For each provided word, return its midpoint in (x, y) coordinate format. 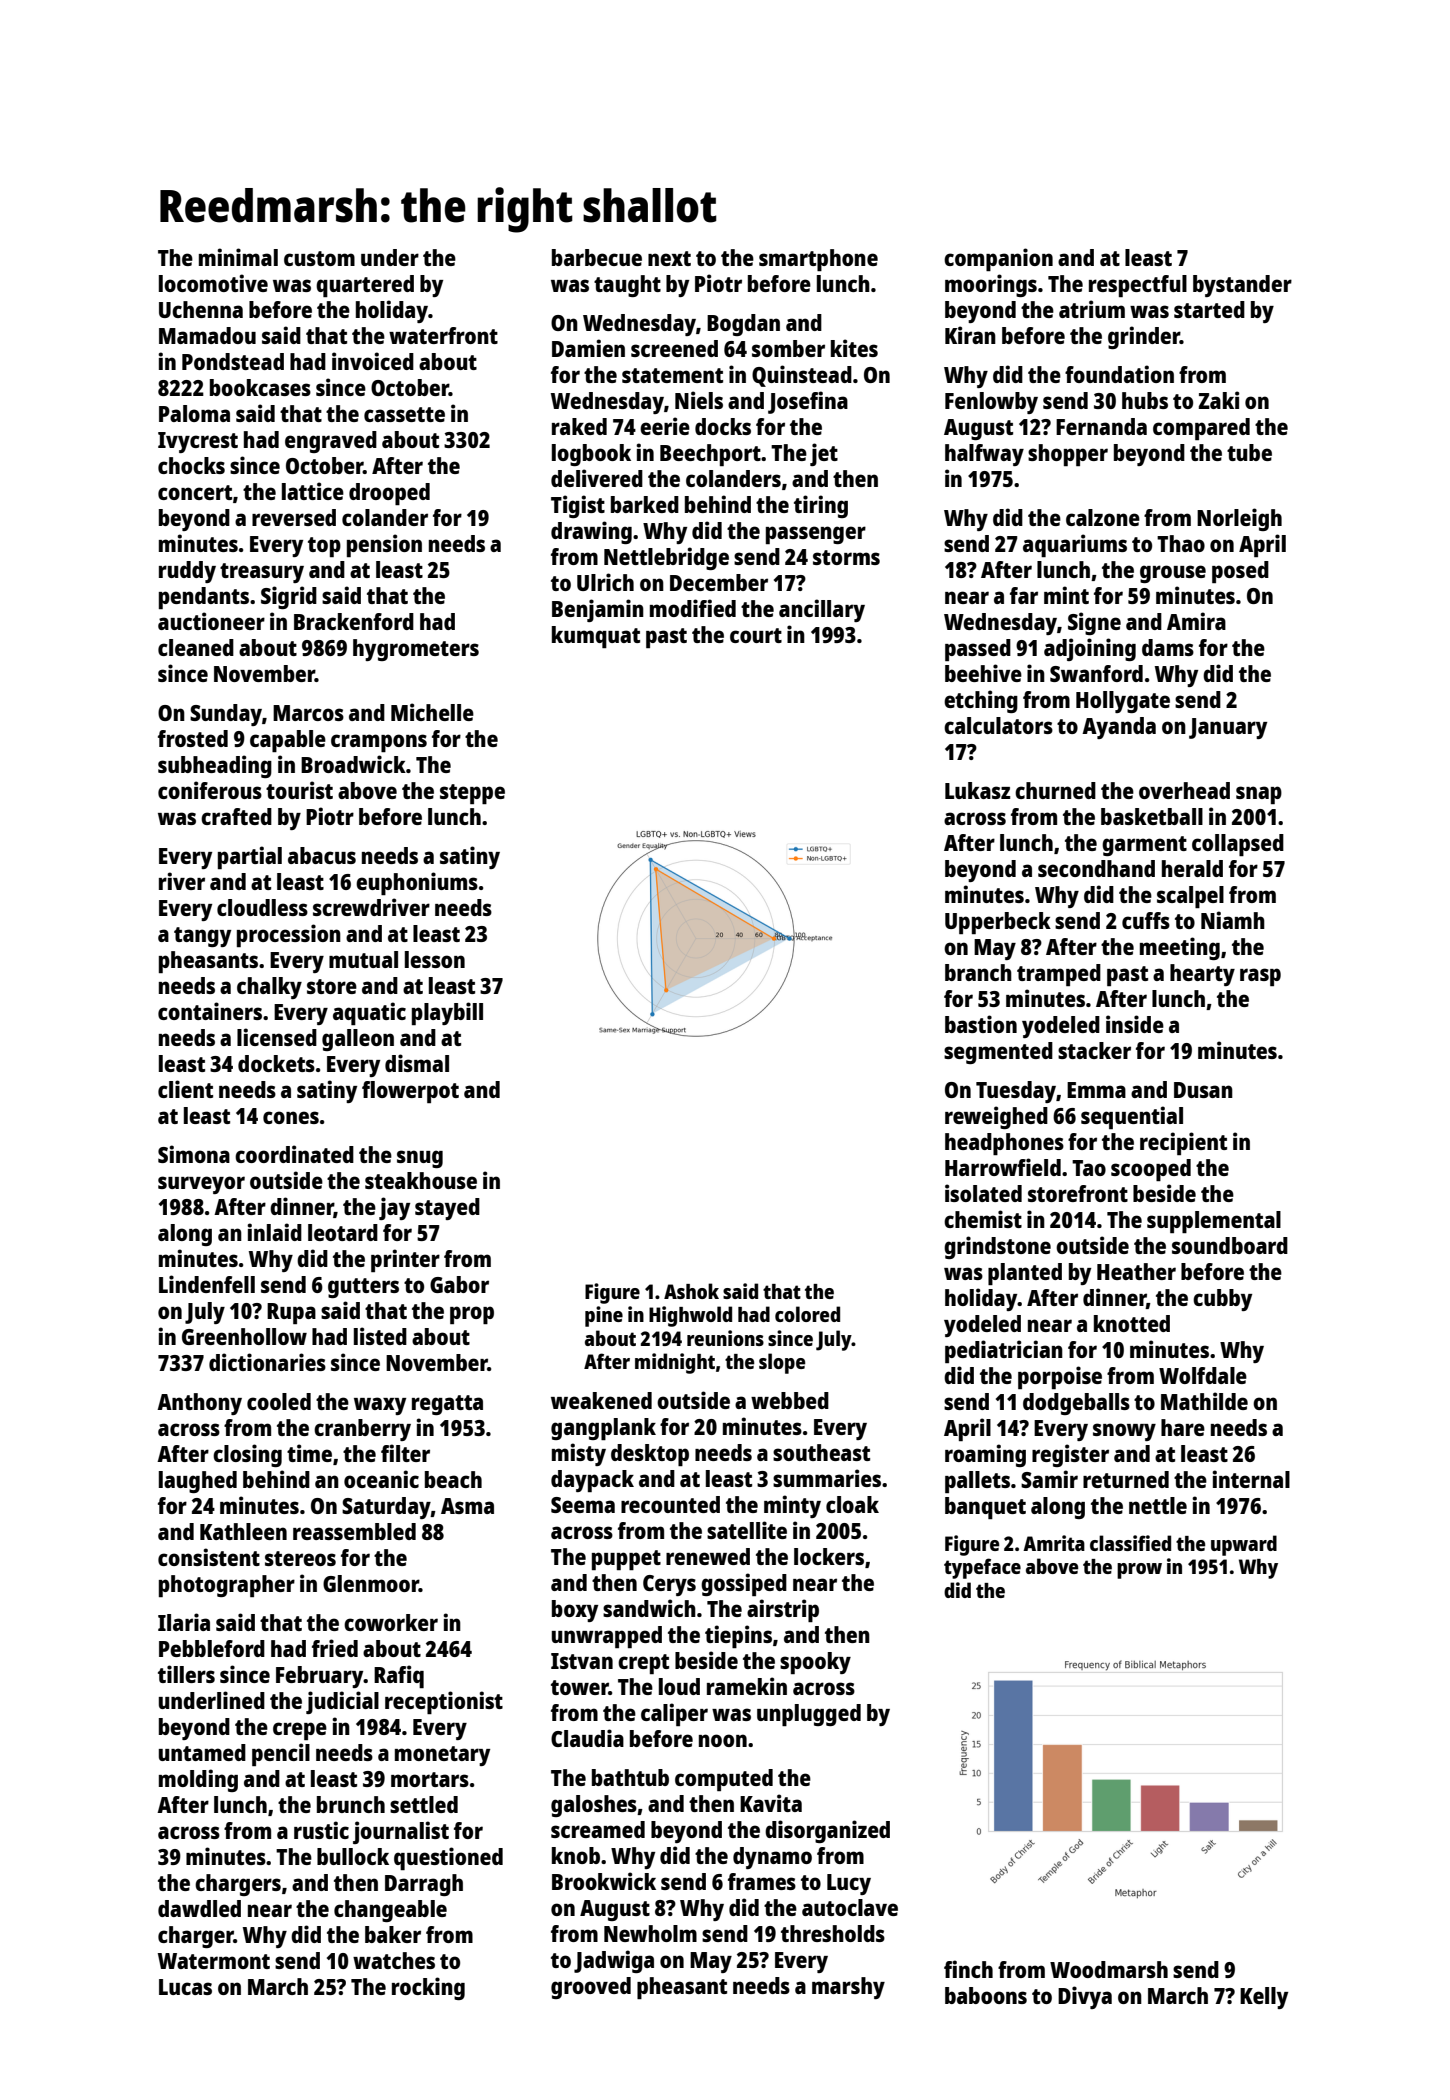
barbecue (597, 257)
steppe (472, 794)
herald (1192, 868)
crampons (379, 743)
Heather (1136, 1271)
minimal (238, 257)
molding (198, 1780)
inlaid (274, 1232)
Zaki (1219, 400)
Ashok (691, 1291)
